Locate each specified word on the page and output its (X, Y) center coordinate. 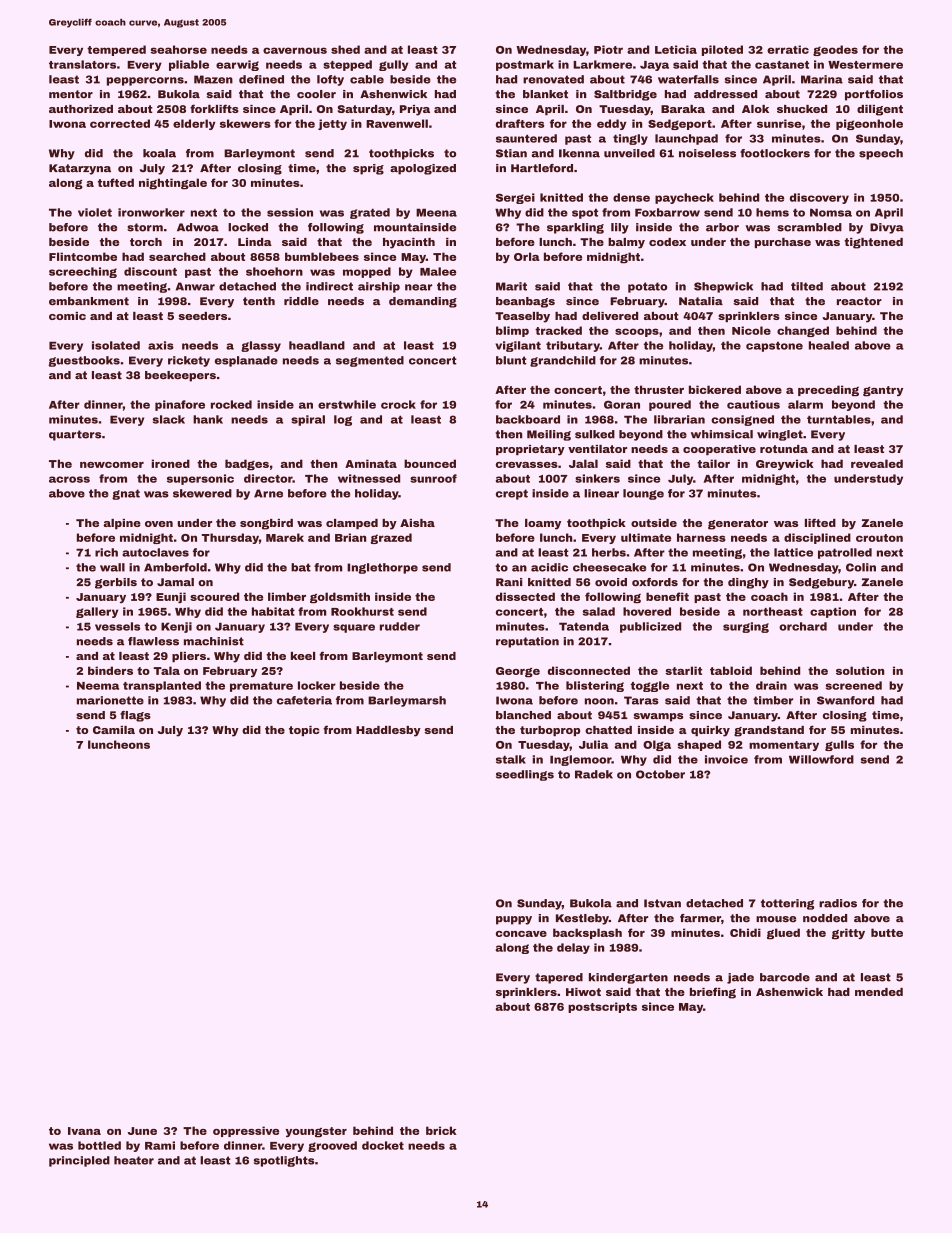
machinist (214, 641)
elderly (194, 124)
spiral (308, 420)
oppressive (246, 1131)
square (354, 628)
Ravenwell (397, 123)
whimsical (722, 434)
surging (746, 627)
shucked (802, 109)
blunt (511, 360)
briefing (713, 993)
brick (441, 1130)
